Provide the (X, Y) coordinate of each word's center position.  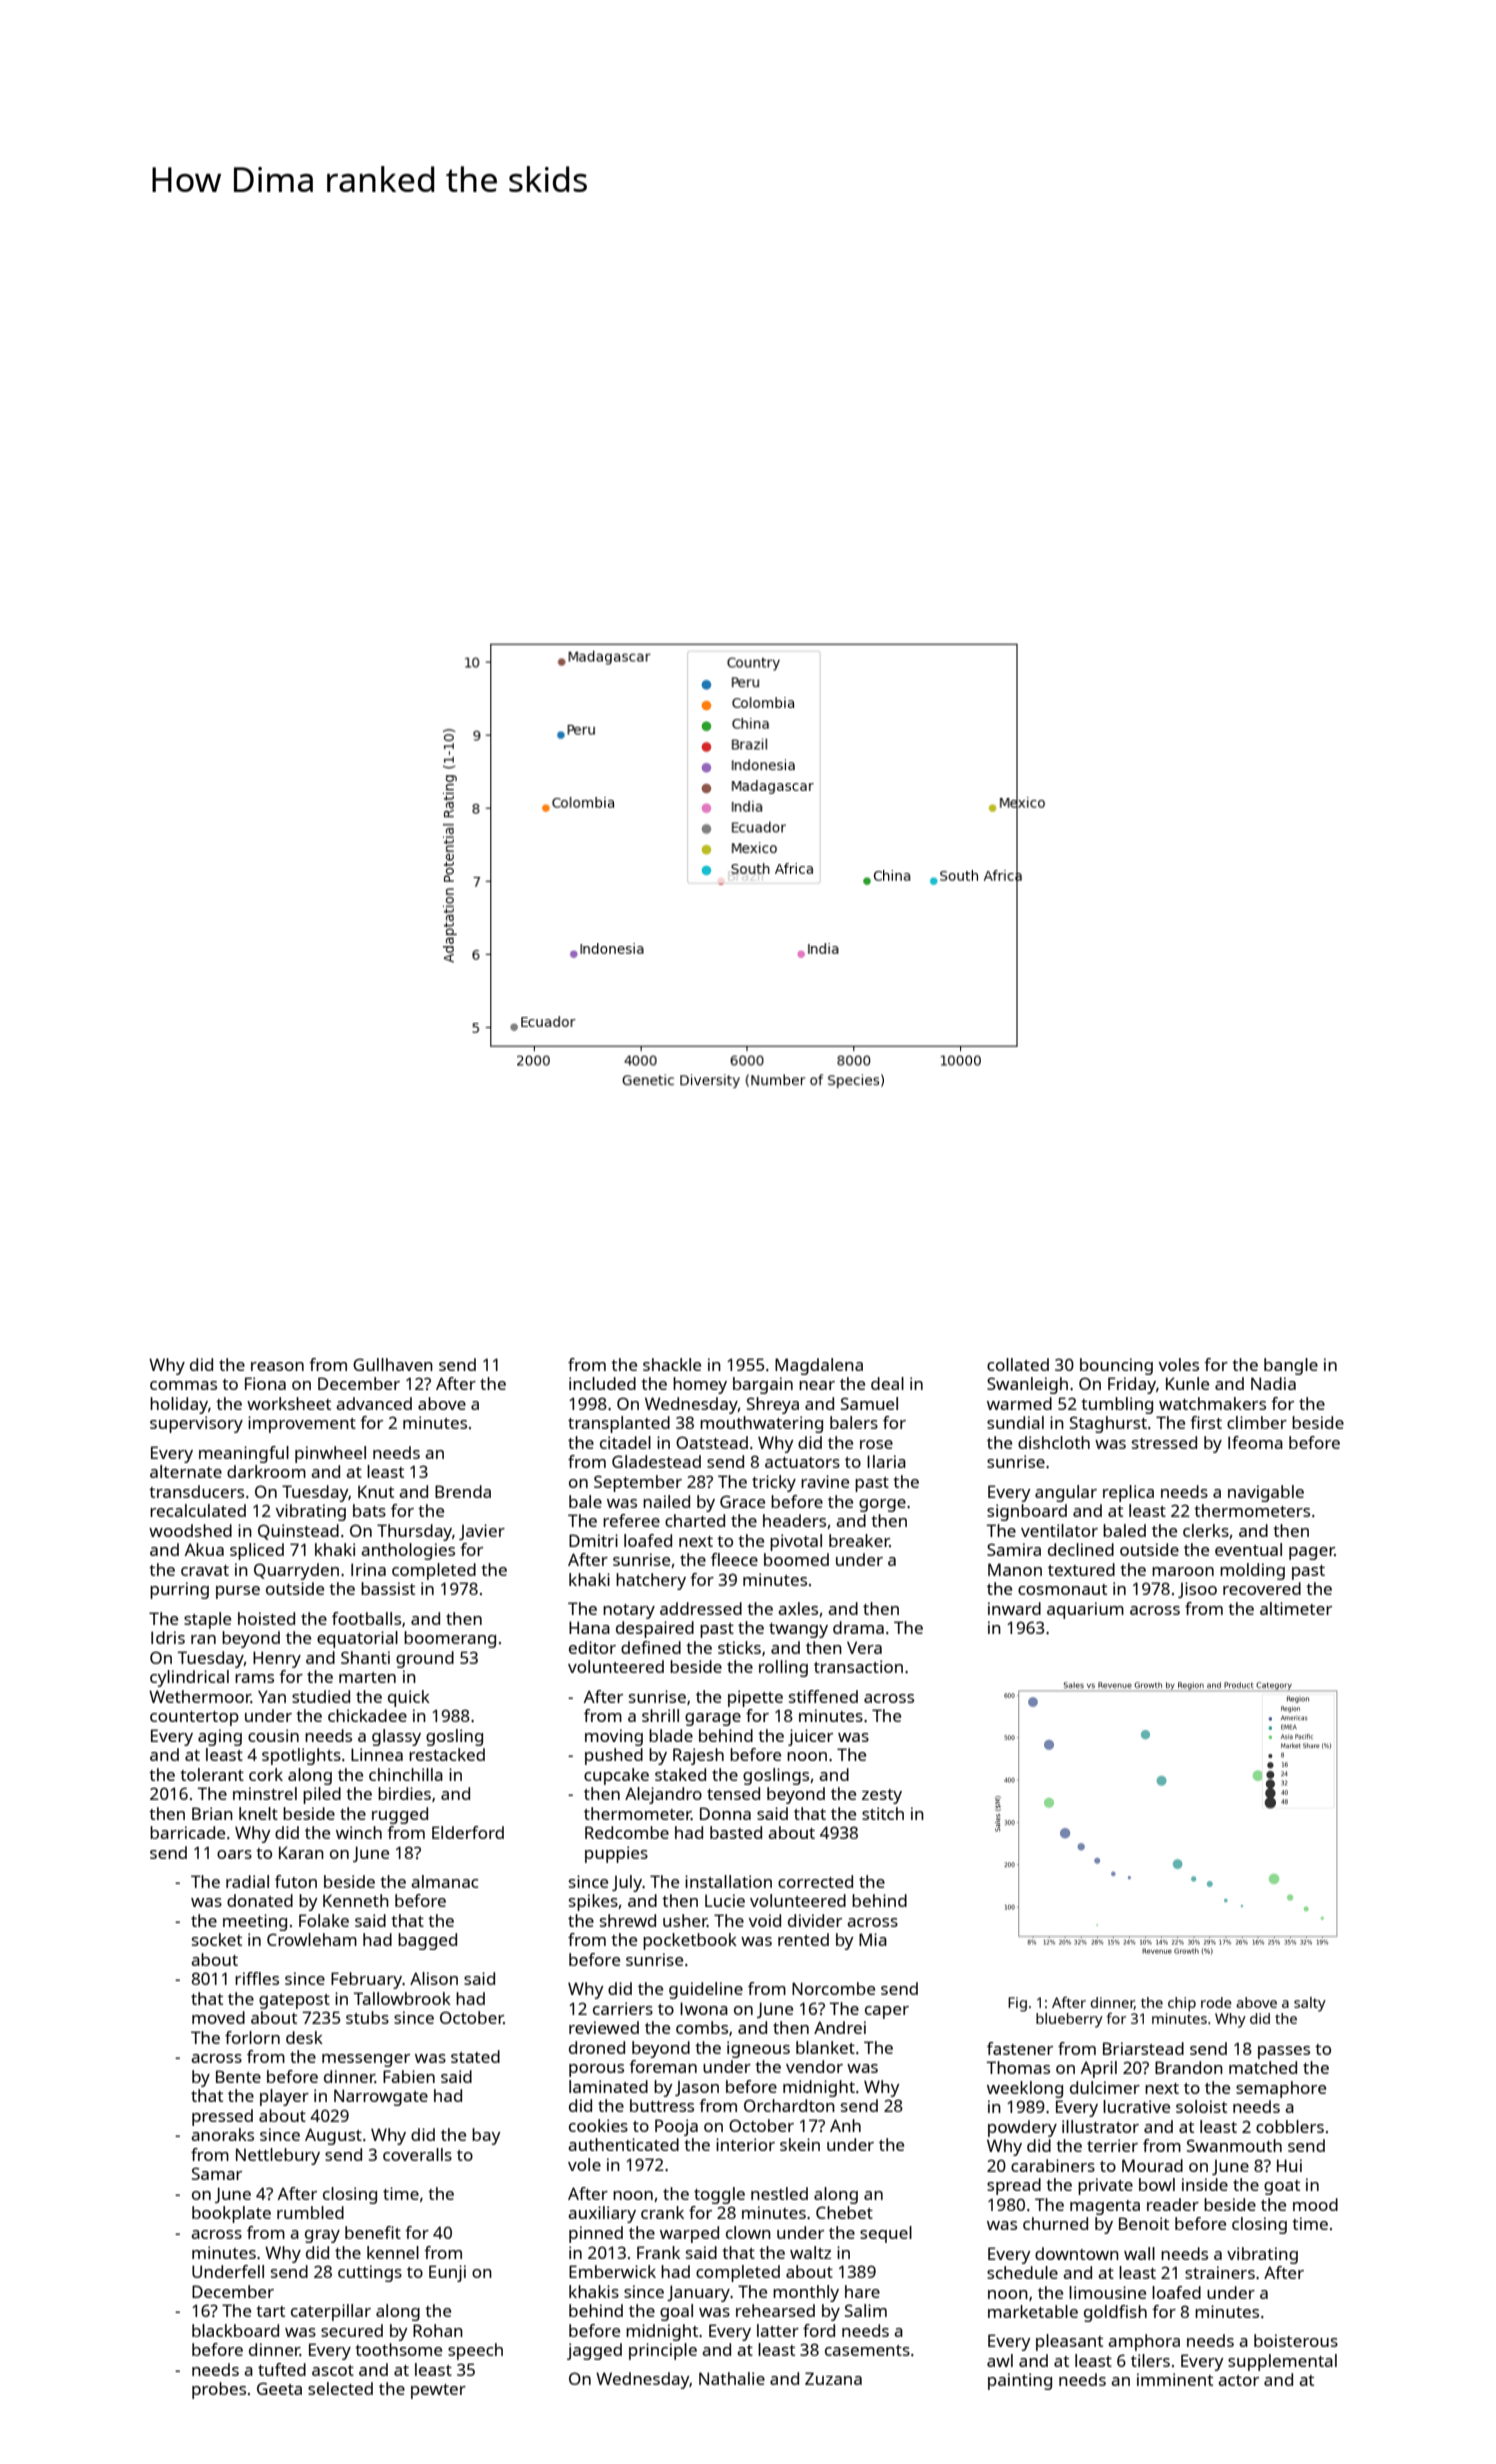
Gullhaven (393, 1364)
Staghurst (1108, 1424)
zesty (882, 1796)
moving (614, 1737)
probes (219, 2390)
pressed (222, 2117)
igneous (758, 2049)
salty (1310, 2004)
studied (321, 1696)
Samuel (869, 1403)
